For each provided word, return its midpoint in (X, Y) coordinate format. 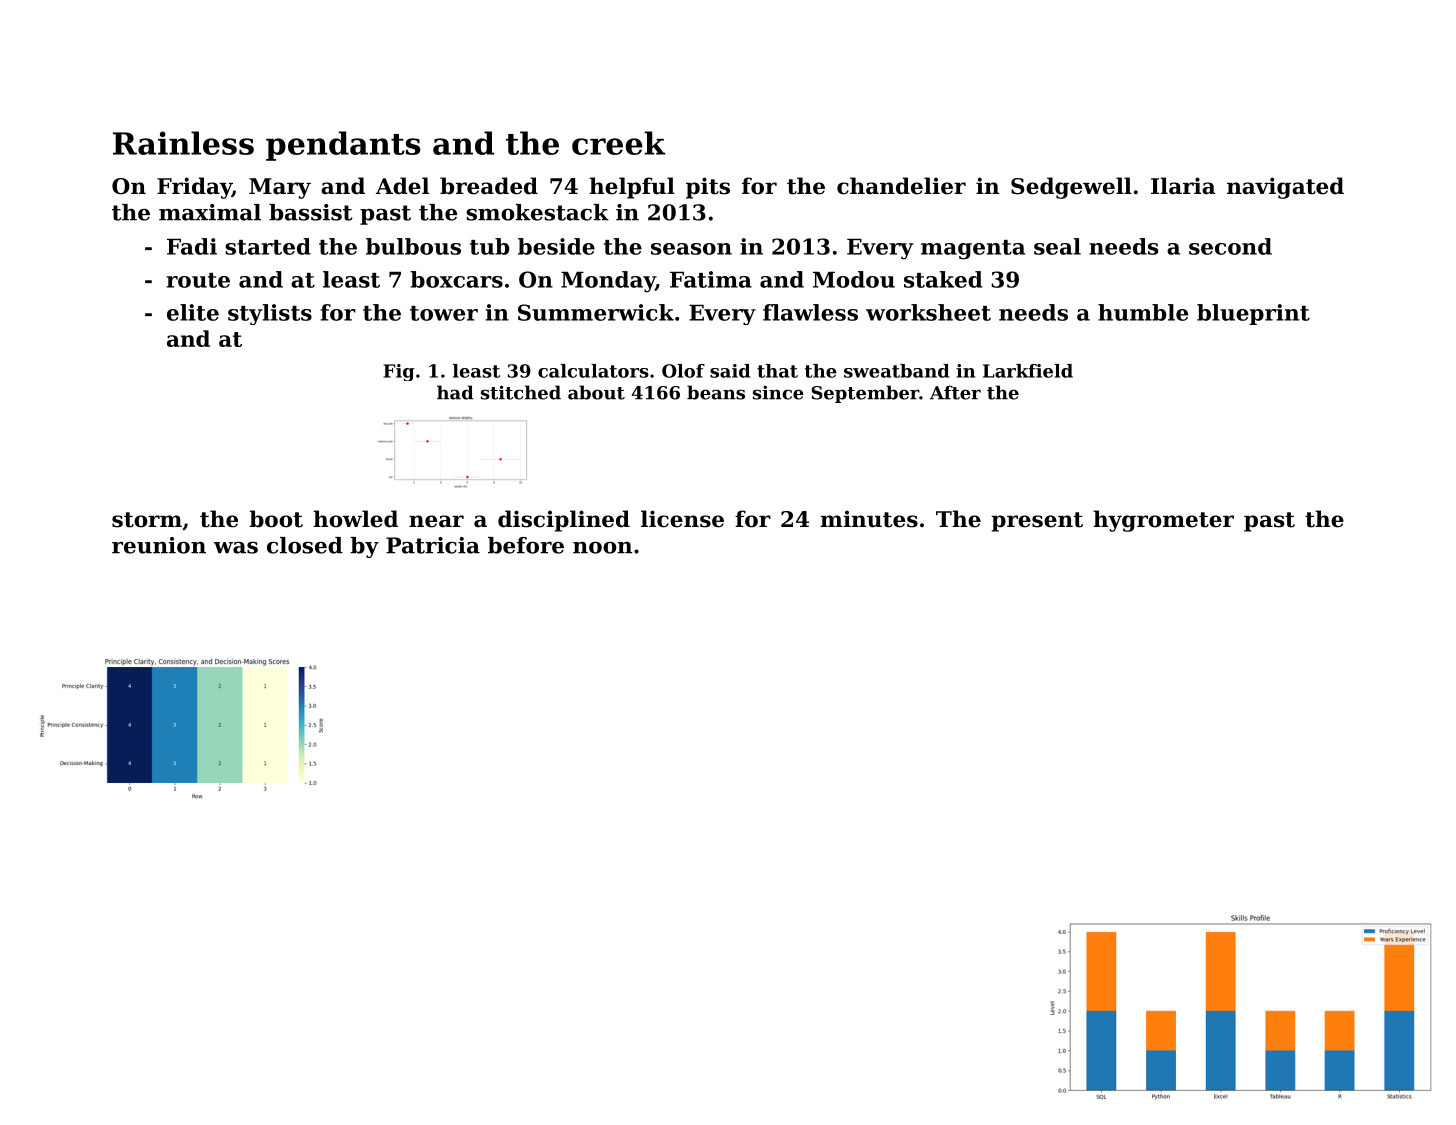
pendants (343, 146)
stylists (270, 314)
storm (147, 520)
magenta (973, 250)
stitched (521, 392)
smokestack (537, 212)
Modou (854, 279)
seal (1057, 246)
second (1230, 246)
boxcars (457, 279)
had (455, 392)
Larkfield (1028, 371)
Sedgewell (1071, 188)
